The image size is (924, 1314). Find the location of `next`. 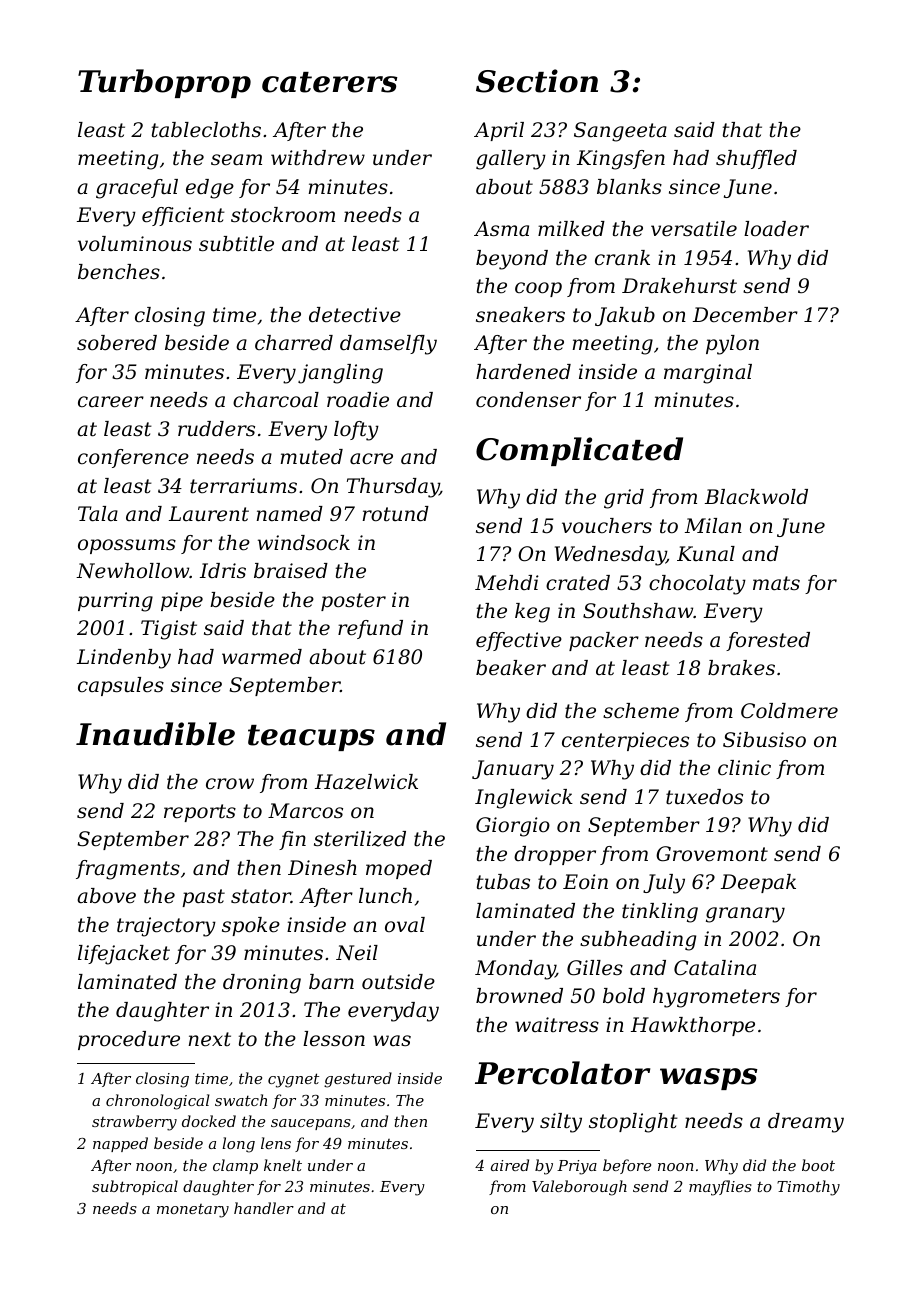

next is located at coordinates (210, 1039).
